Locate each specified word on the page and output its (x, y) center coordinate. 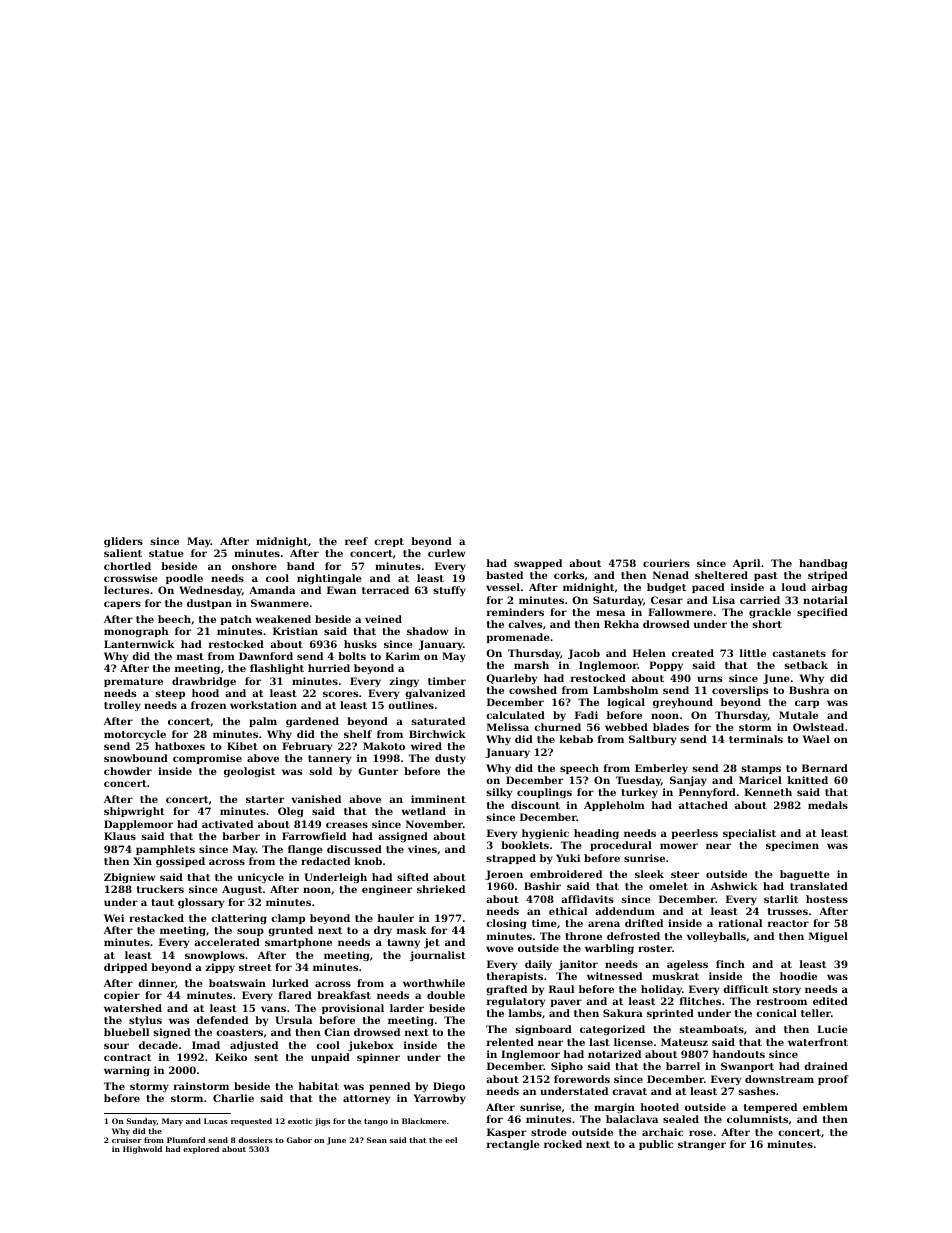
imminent (438, 799)
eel (451, 1140)
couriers (666, 563)
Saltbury (652, 740)
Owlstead (818, 727)
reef (356, 541)
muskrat (675, 976)
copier (122, 996)
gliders (123, 542)
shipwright (134, 812)
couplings (544, 793)
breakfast (344, 995)
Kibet (242, 746)
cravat (629, 1091)
